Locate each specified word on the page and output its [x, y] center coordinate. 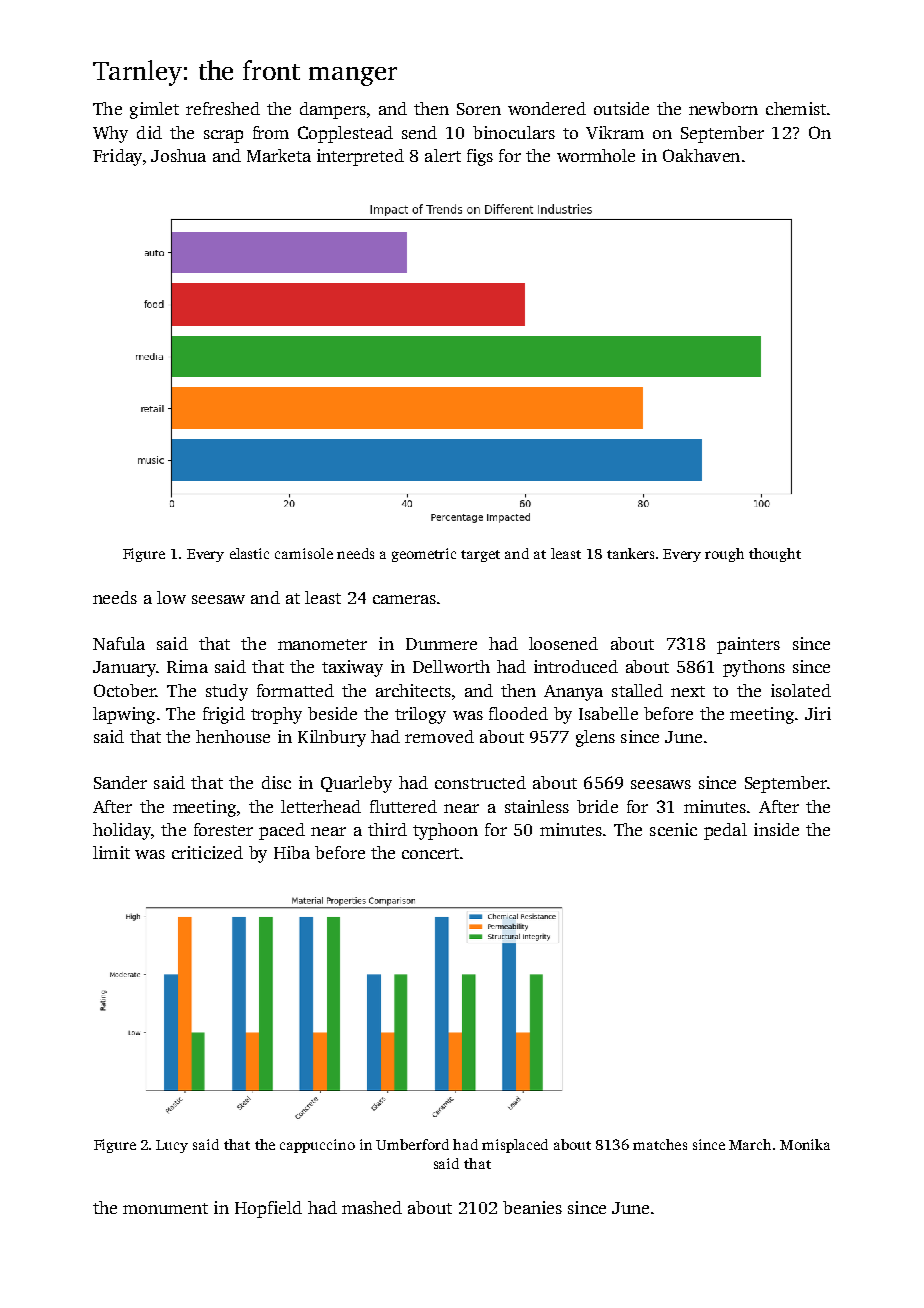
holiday [122, 831]
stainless [537, 806]
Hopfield [268, 1209]
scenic [673, 829]
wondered [547, 108]
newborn [723, 108]
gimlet [154, 110]
